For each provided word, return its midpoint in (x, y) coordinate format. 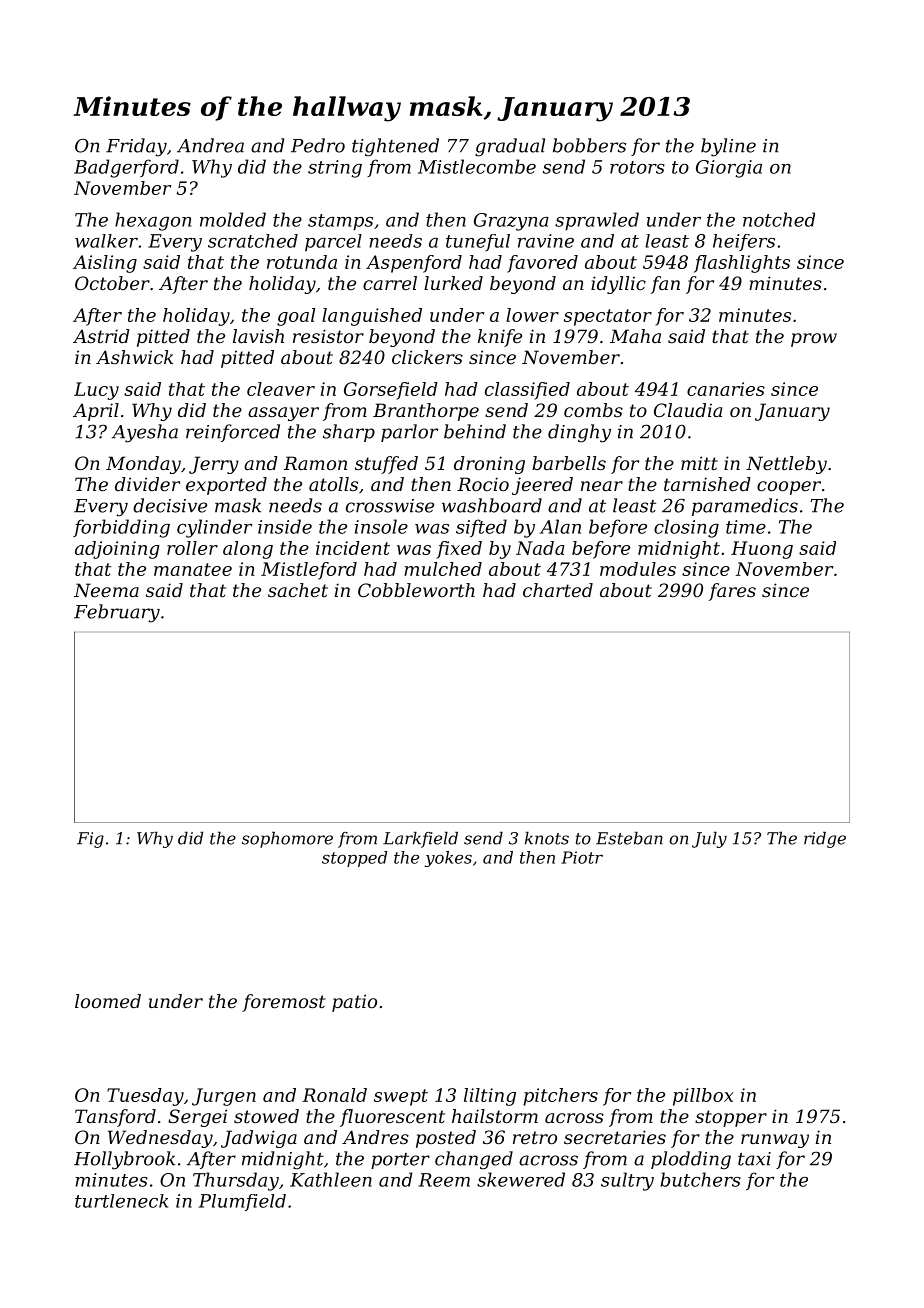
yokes (448, 859)
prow (814, 340)
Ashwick (134, 357)
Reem (444, 1180)
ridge (825, 840)
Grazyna (511, 222)
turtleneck (121, 1201)
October (112, 283)
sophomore (287, 840)
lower (532, 315)
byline (728, 147)
